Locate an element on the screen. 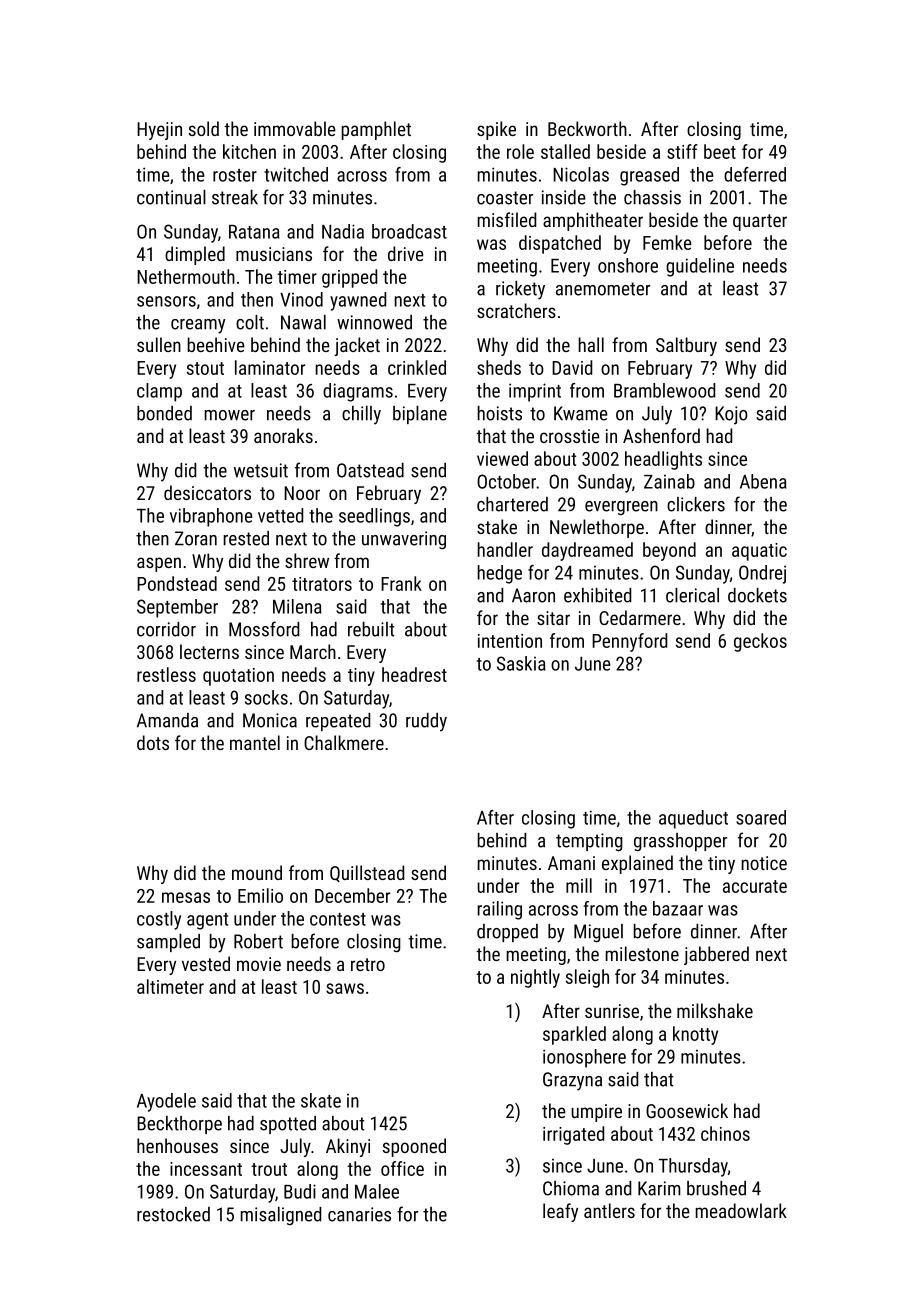 Image resolution: width=924 pixels, height=1311 pixels. misaligned is located at coordinates (281, 1216).
